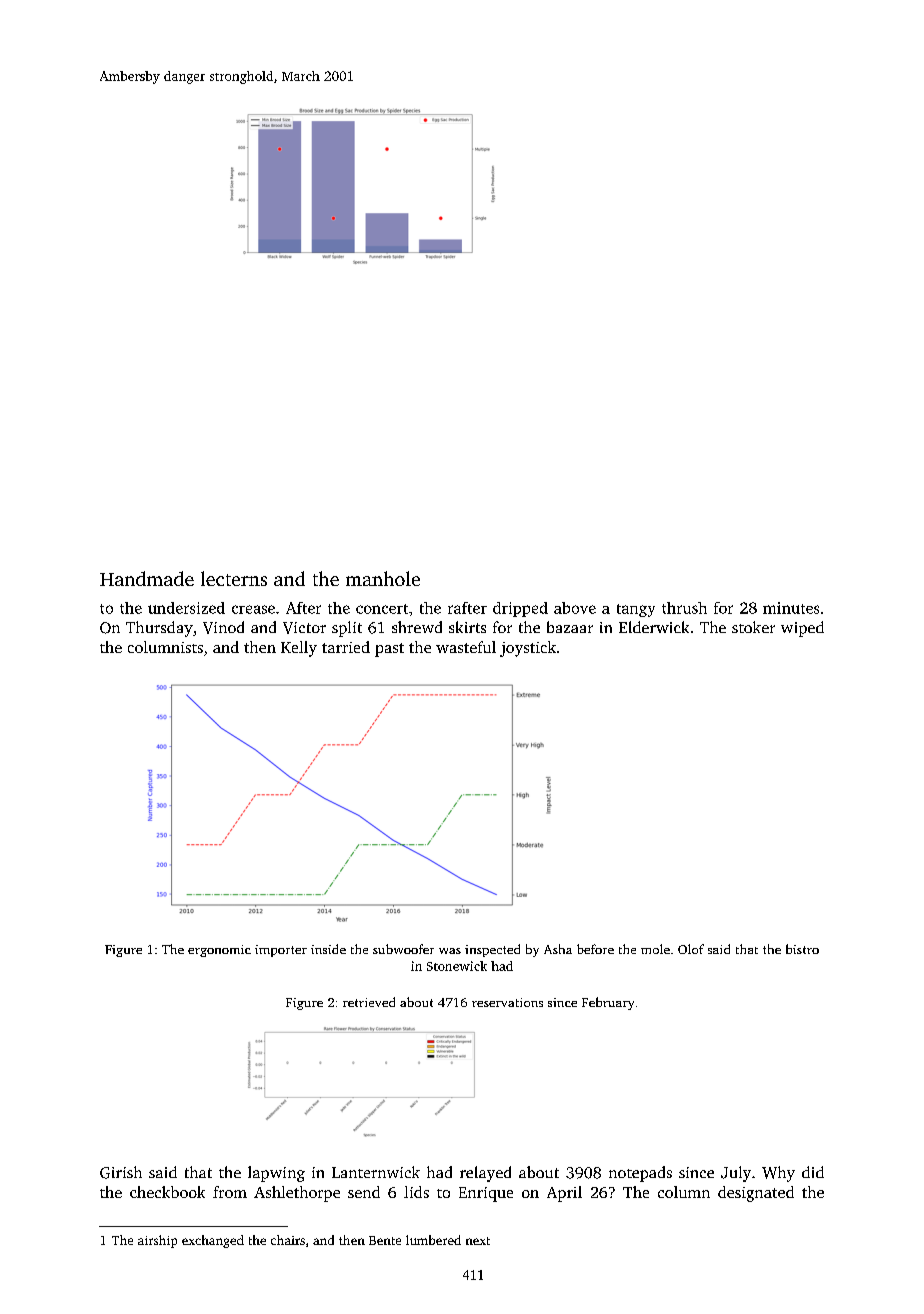 This screenshot has height=1314, width=924. What do you see at coordinates (778, 1174) in the screenshot?
I see `Why` at bounding box center [778, 1174].
